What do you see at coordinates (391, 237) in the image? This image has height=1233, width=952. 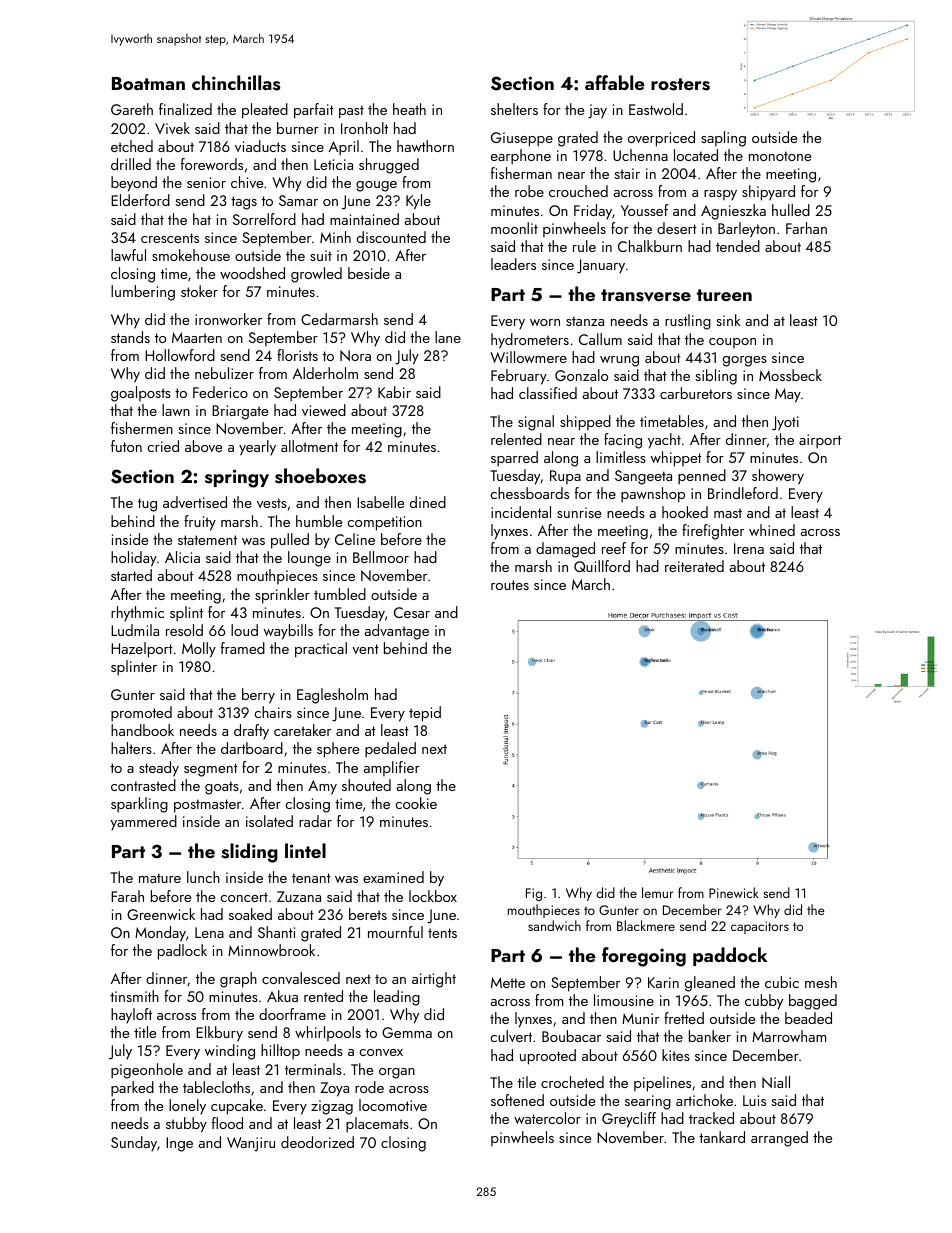 I see `discounted` at bounding box center [391, 237].
